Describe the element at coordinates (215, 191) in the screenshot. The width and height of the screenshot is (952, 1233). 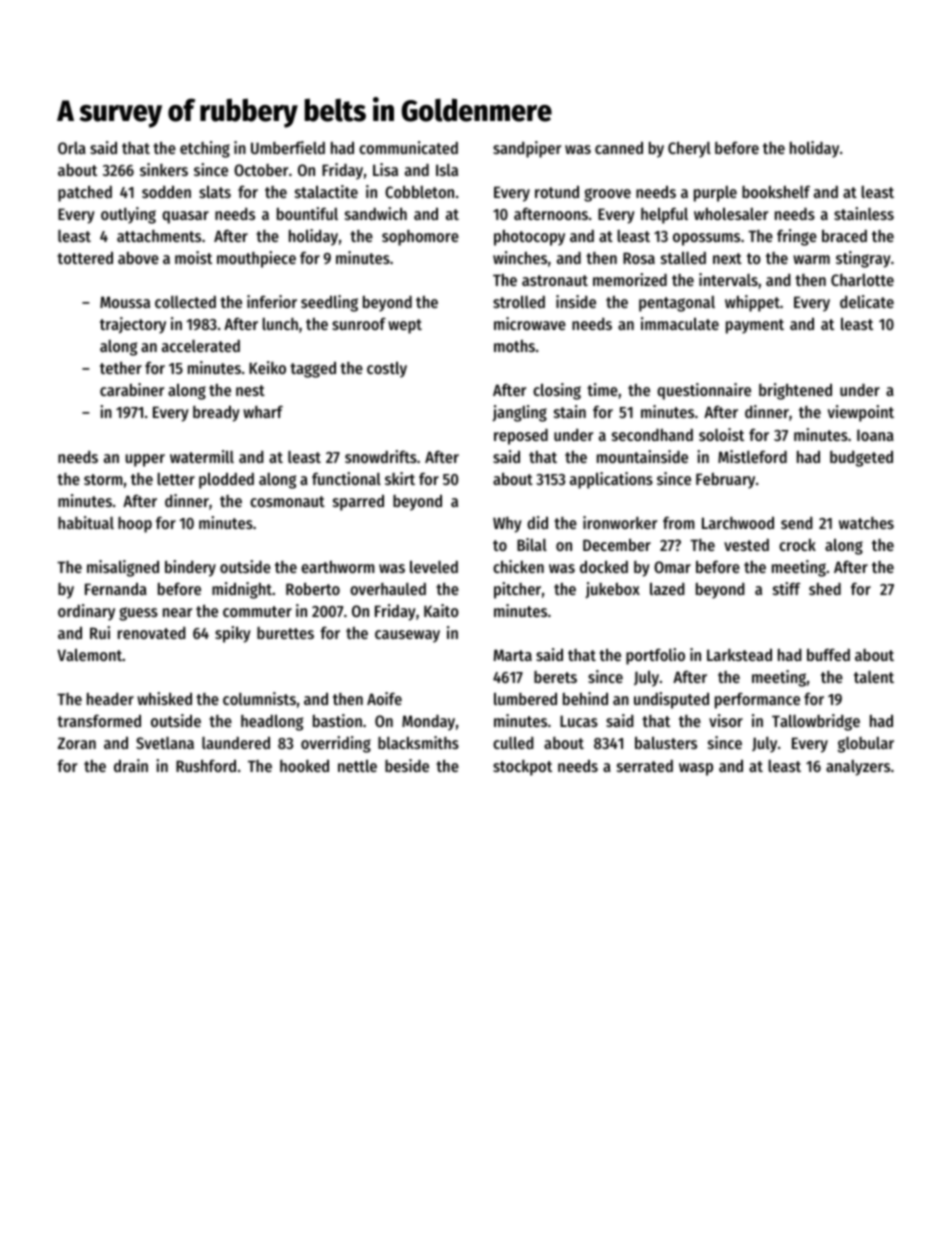
I see `slats` at that location.
